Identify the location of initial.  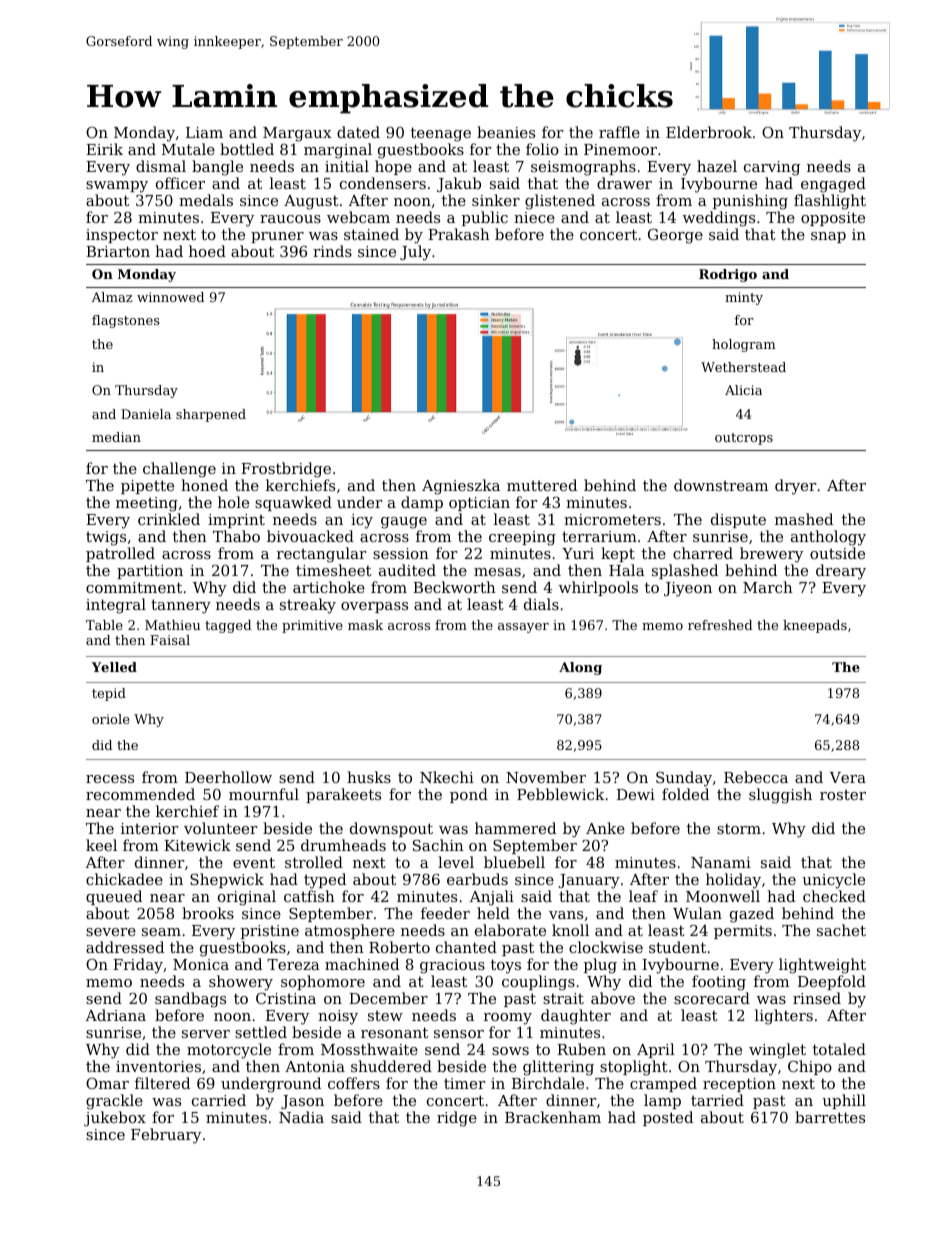
(347, 166).
